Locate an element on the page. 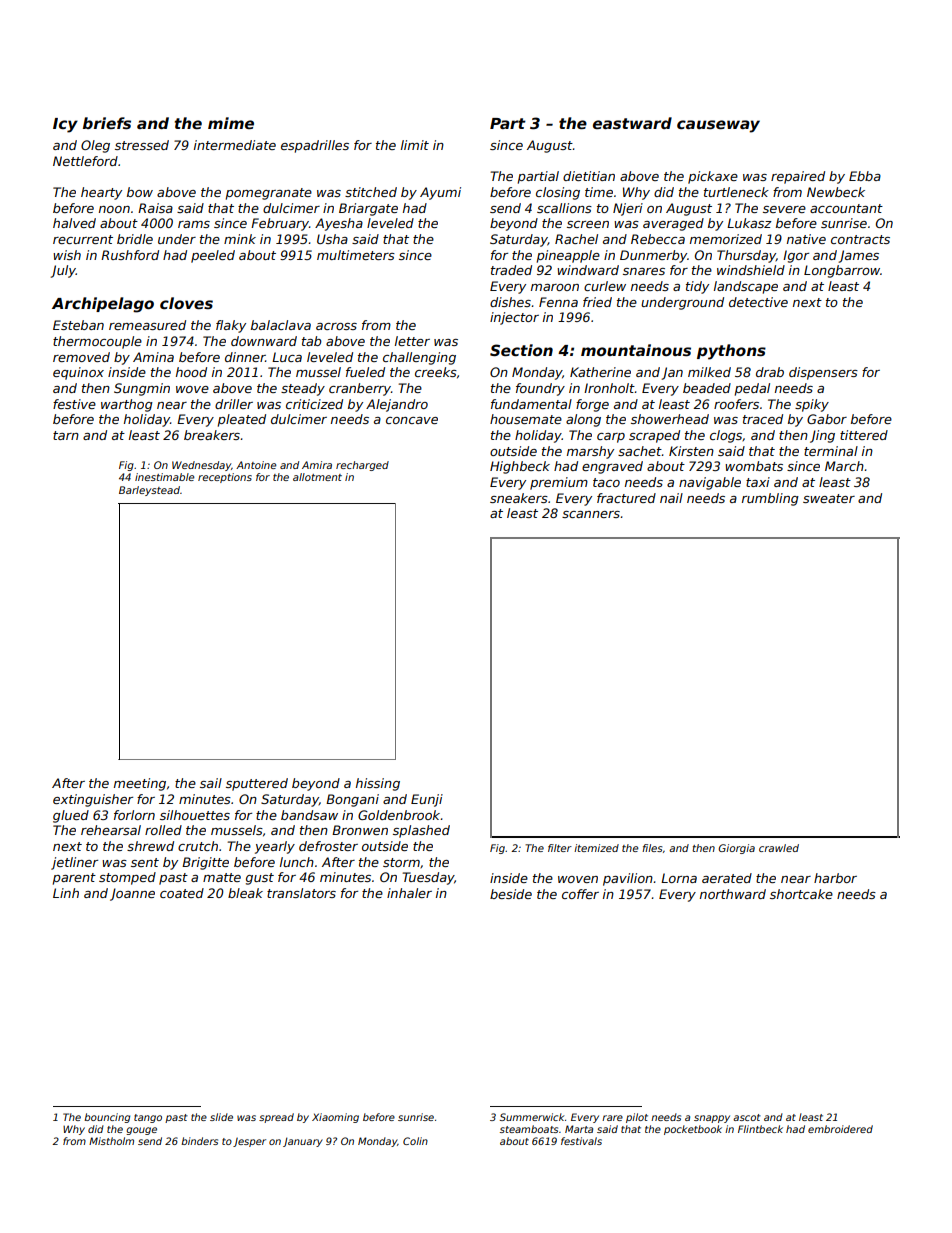  Linh is located at coordinates (66, 893).
